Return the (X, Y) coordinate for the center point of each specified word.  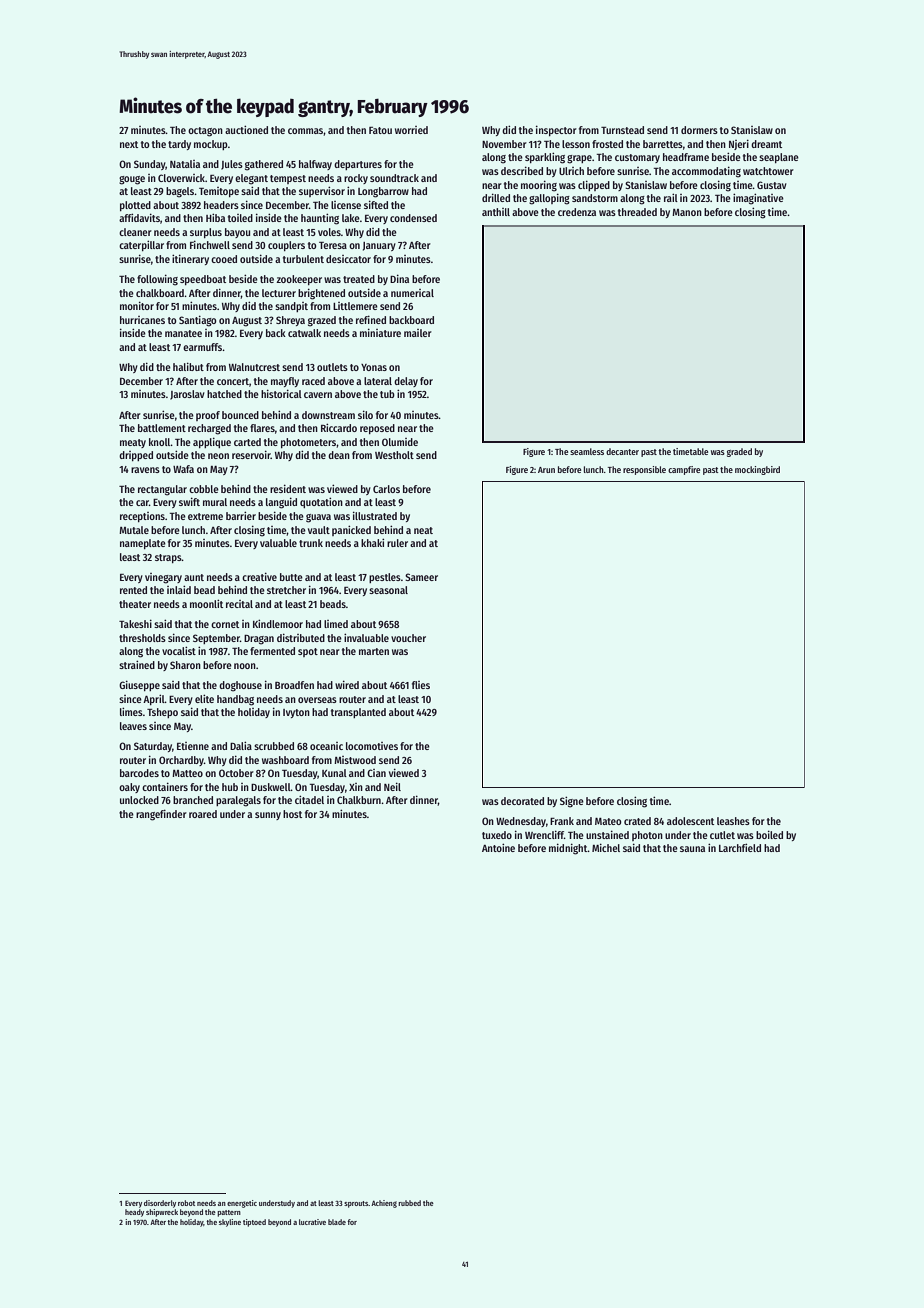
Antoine (498, 847)
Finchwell (210, 244)
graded (739, 452)
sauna (692, 849)
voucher (408, 638)
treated (359, 279)
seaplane (779, 158)
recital (239, 604)
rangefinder (161, 815)
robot (186, 1203)
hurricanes (142, 320)
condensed (413, 218)
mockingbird (757, 470)
